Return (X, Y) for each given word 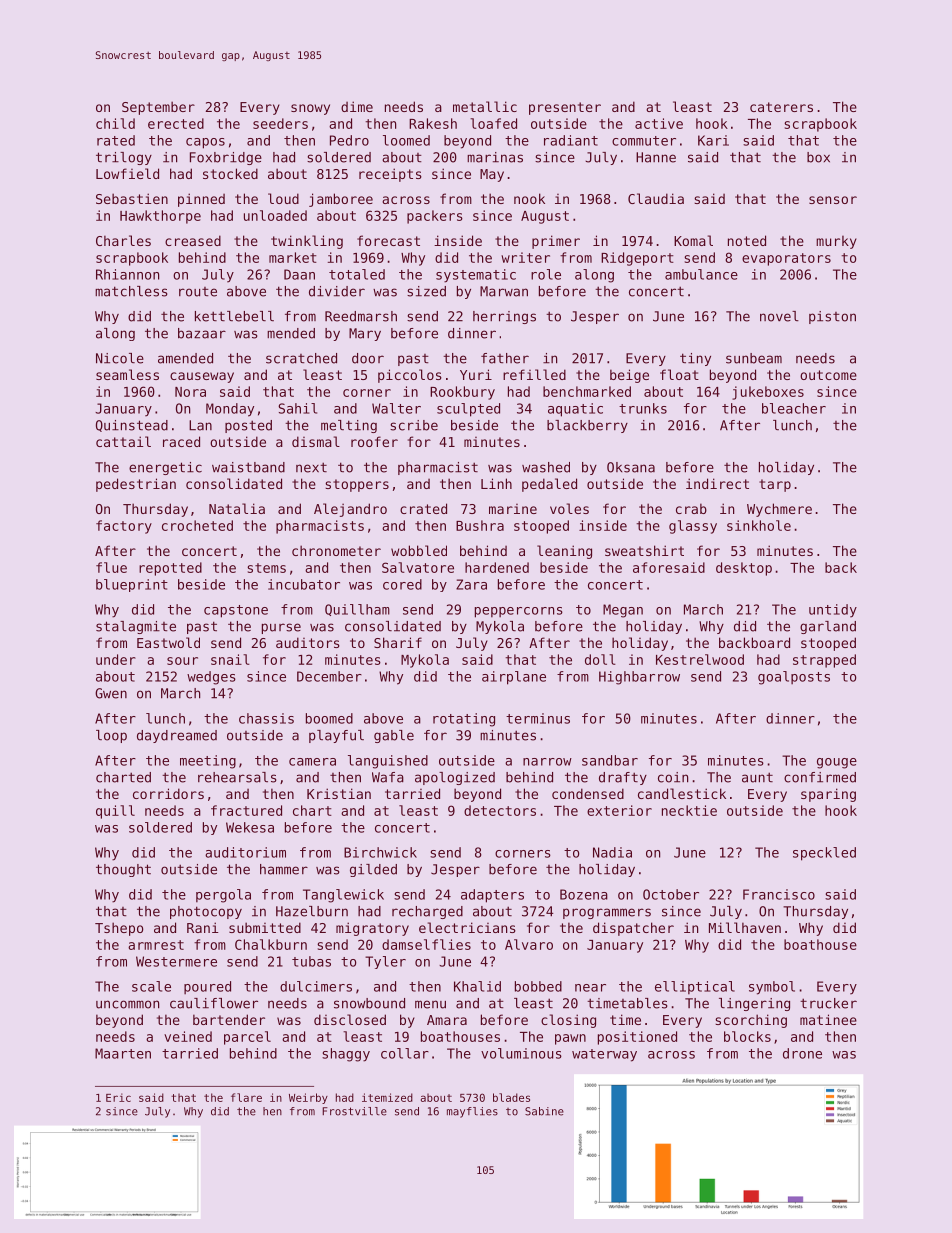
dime (357, 106)
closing (568, 1021)
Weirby (308, 1098)
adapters (492, 896)
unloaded (275, 215)
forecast (388, 240)
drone (802, 1053)
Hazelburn (312, 911)
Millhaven (745, 927)
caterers (781, 107)
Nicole (120, 358)
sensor (833, 200)
